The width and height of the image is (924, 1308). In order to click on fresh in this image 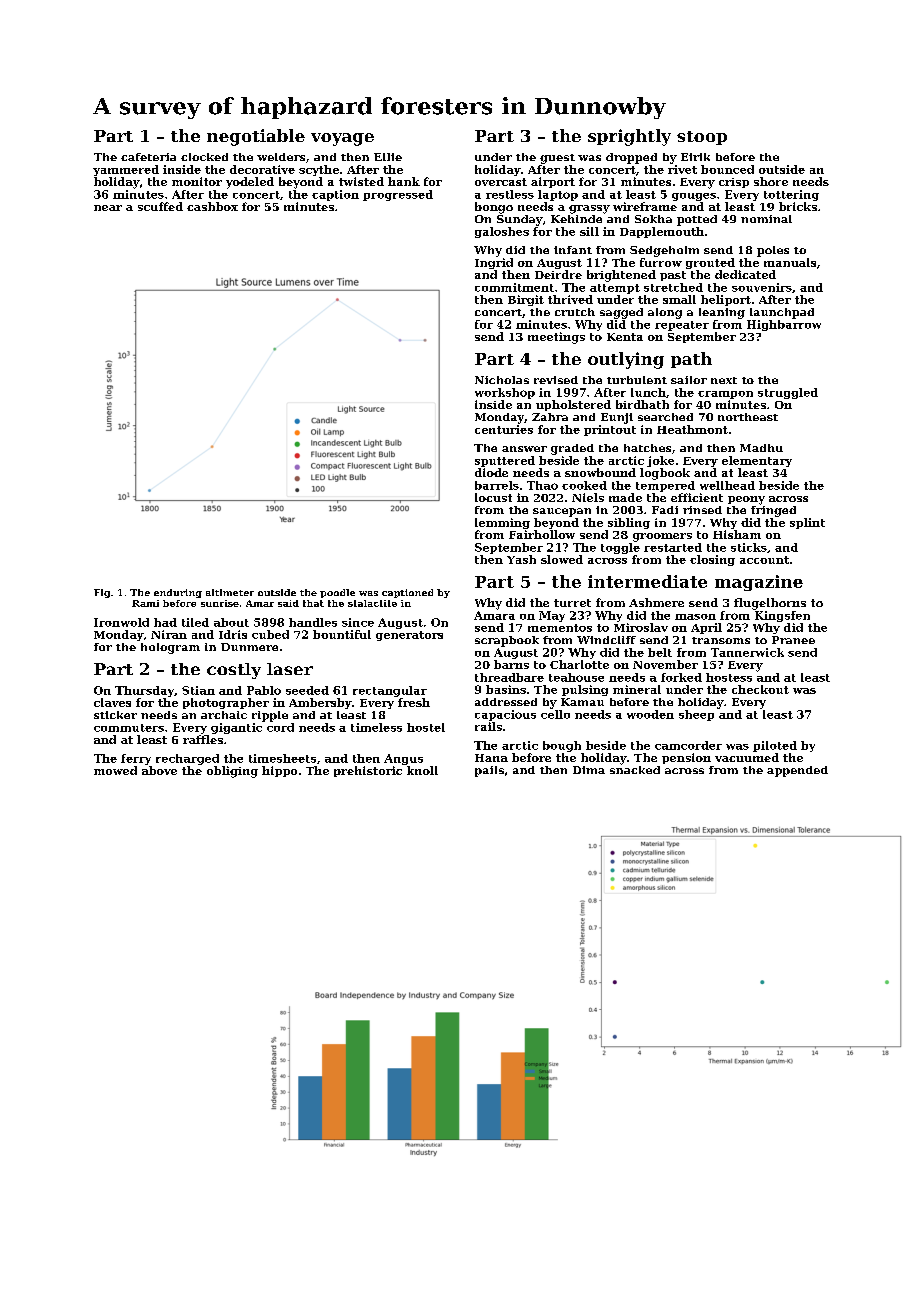, I will do `click(414, 702)`.
